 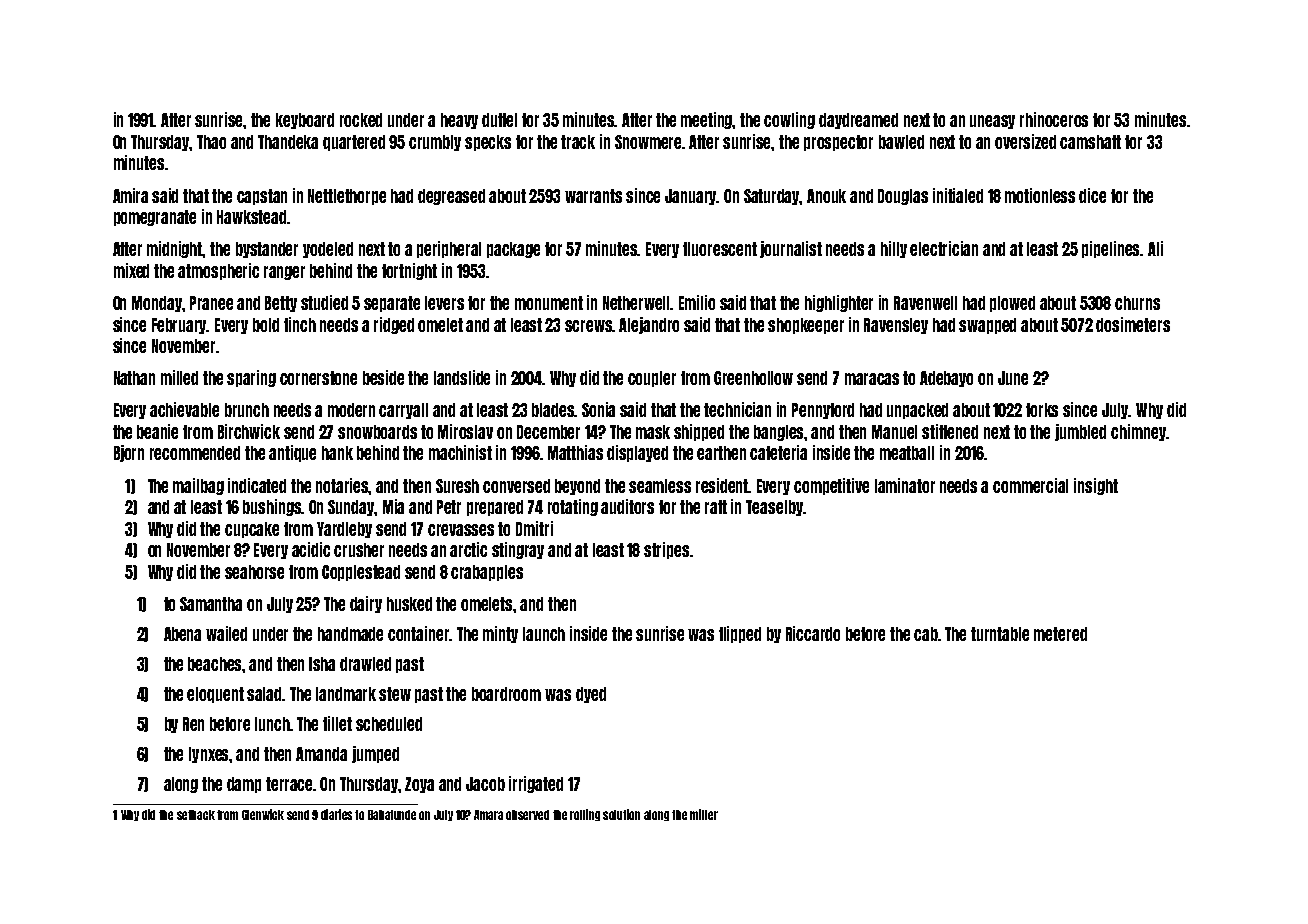 What do you see at coordinates (789, 120) in the screenshot?
I see `cowling` at bounding box center [789, 120].
